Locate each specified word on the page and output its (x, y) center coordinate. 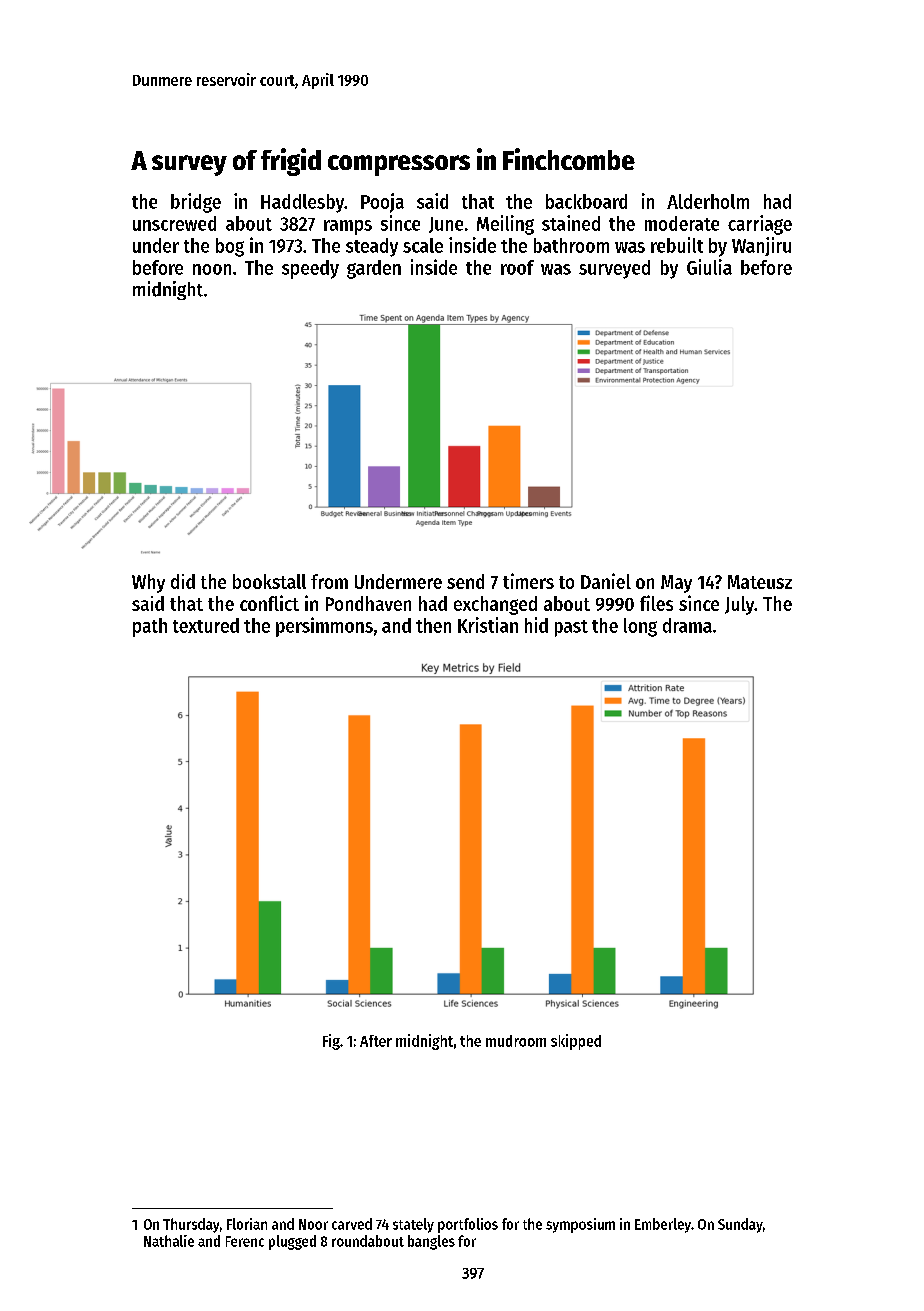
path (150, 627)
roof (517, 267)
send (465, 581)
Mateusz (760, 582)
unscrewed (174, 223)
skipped (576, 1042)
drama (687, 625)
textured (206, 625)
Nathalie (169, 1241)
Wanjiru (761, 246)
